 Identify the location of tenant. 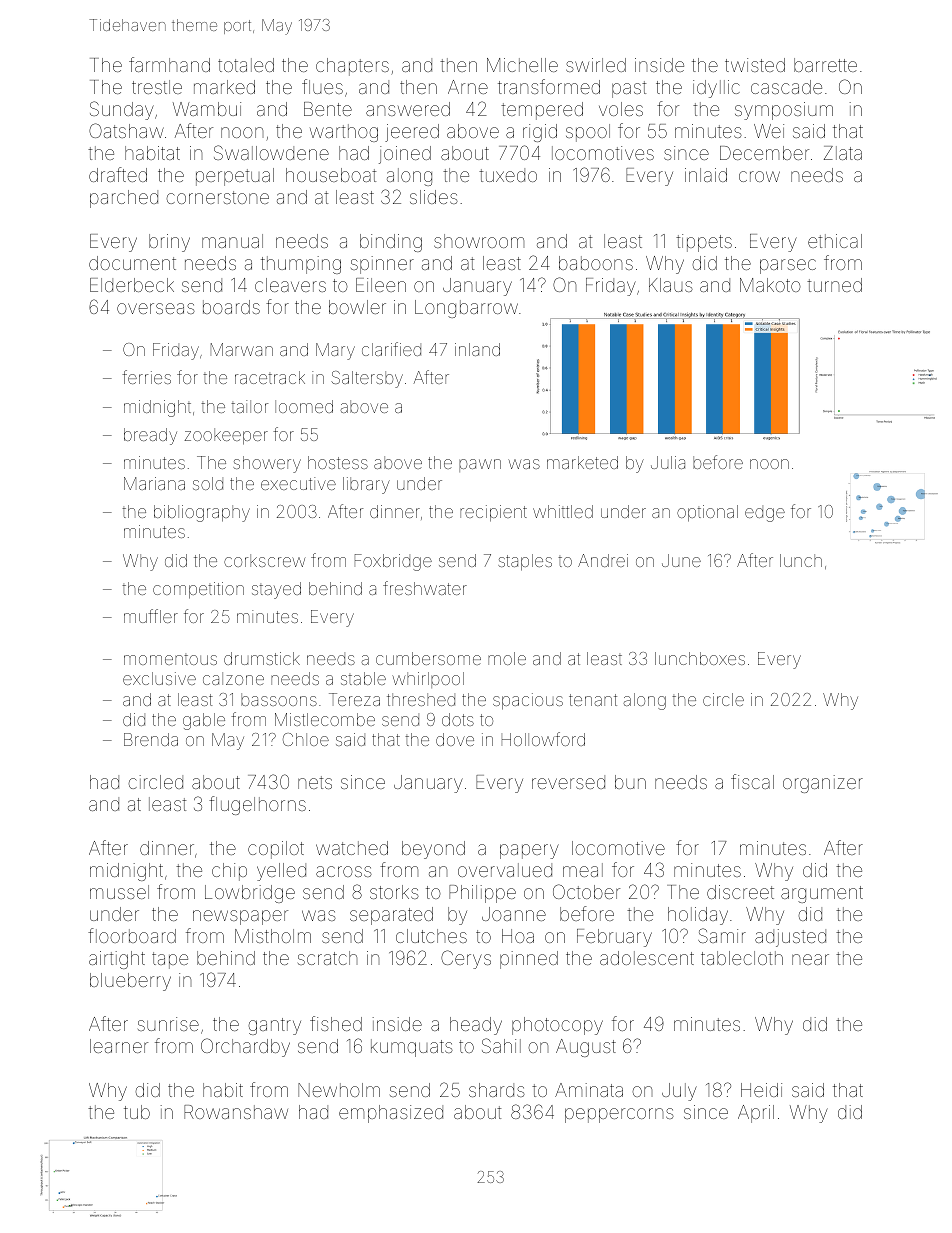
(593, 700).
